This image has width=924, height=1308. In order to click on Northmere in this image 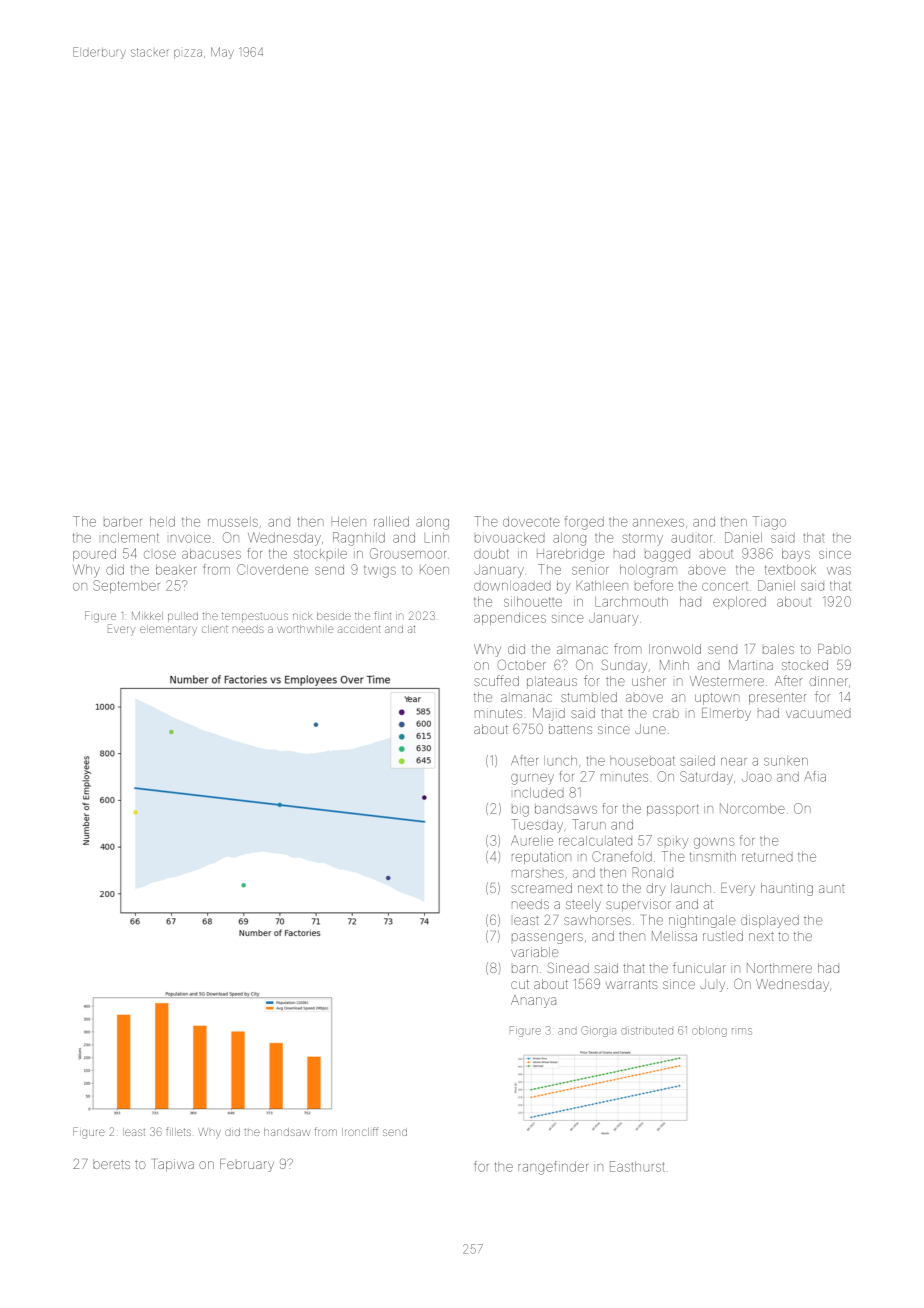, I will do `click(779, 968)`.
